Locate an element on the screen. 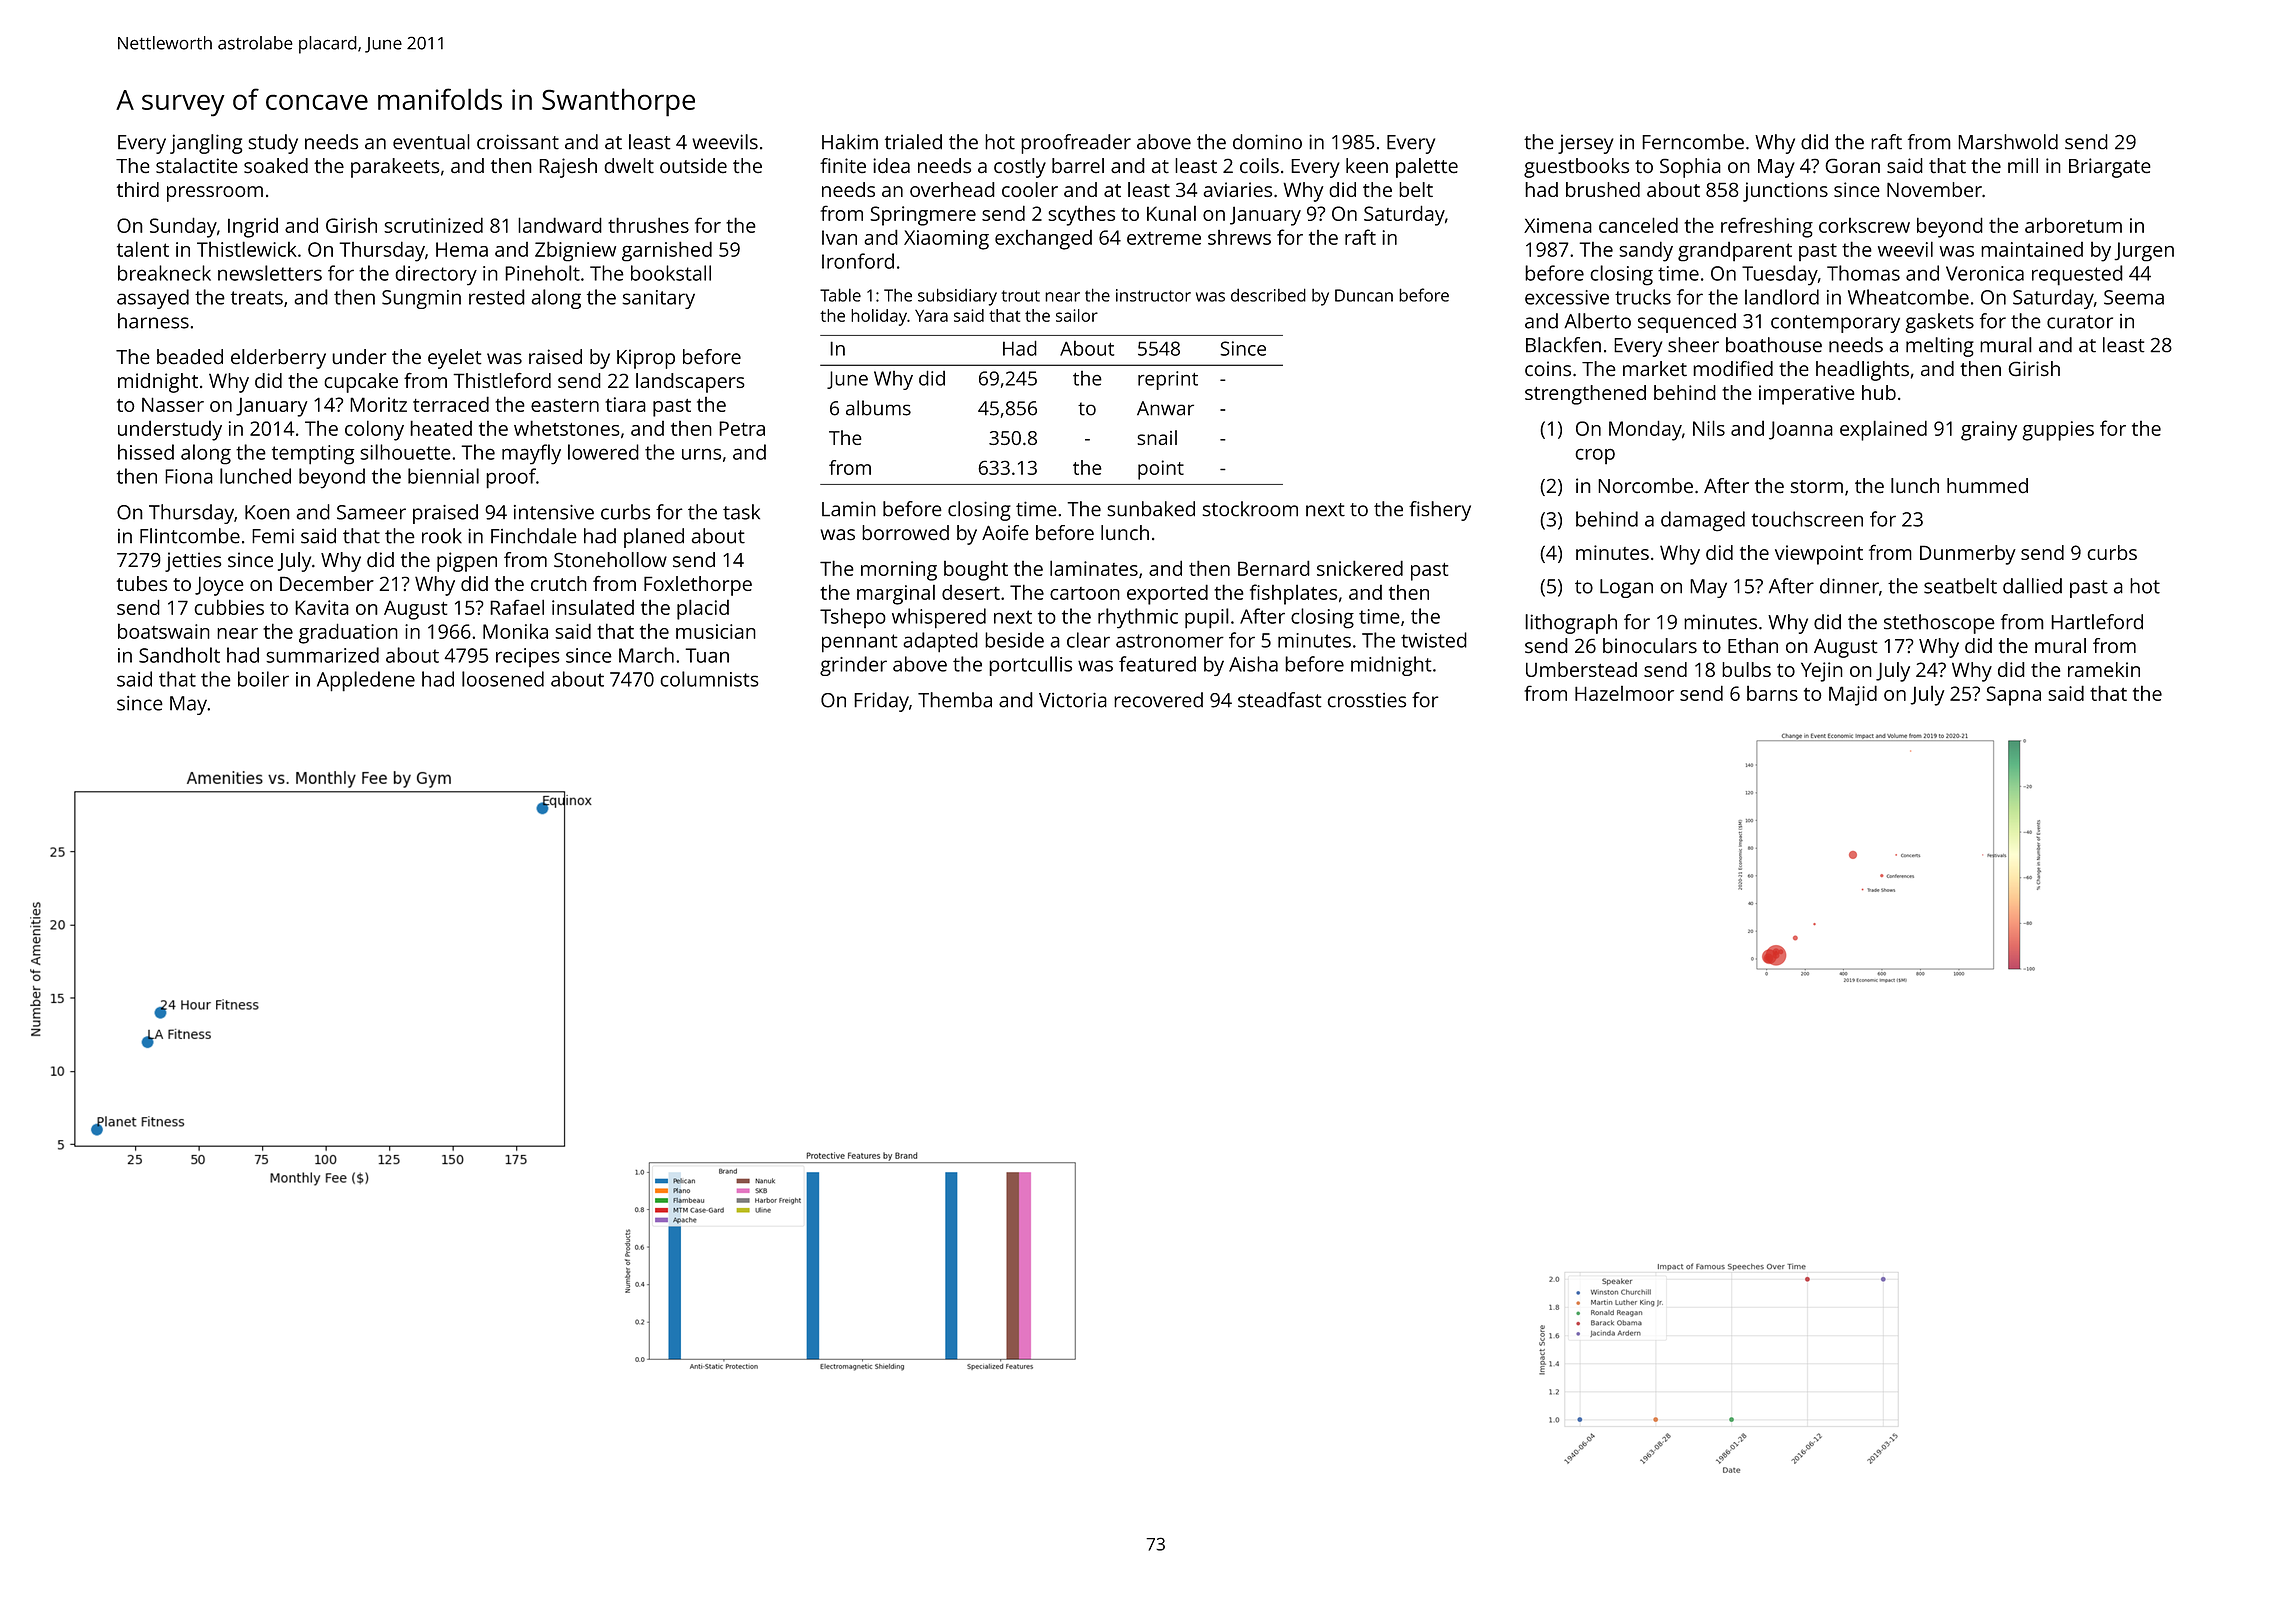 The width and height of the screenshot is (2292, 1621). portcullis is located at coordinates (1030, 666).
